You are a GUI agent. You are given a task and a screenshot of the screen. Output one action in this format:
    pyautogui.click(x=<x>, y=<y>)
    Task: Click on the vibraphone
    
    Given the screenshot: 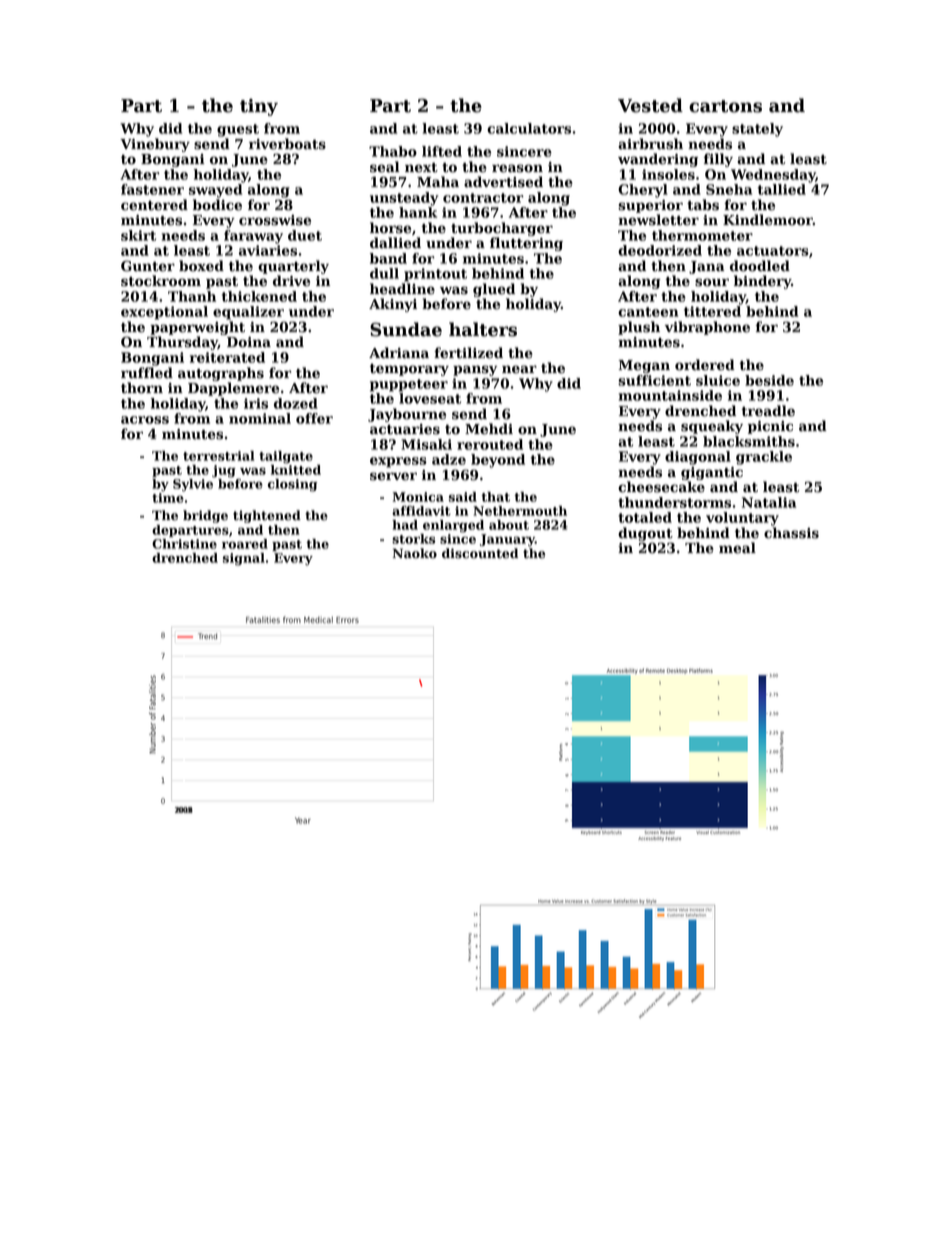 What is the action you would take?
    pyautogui.click(x=707, y=328)
